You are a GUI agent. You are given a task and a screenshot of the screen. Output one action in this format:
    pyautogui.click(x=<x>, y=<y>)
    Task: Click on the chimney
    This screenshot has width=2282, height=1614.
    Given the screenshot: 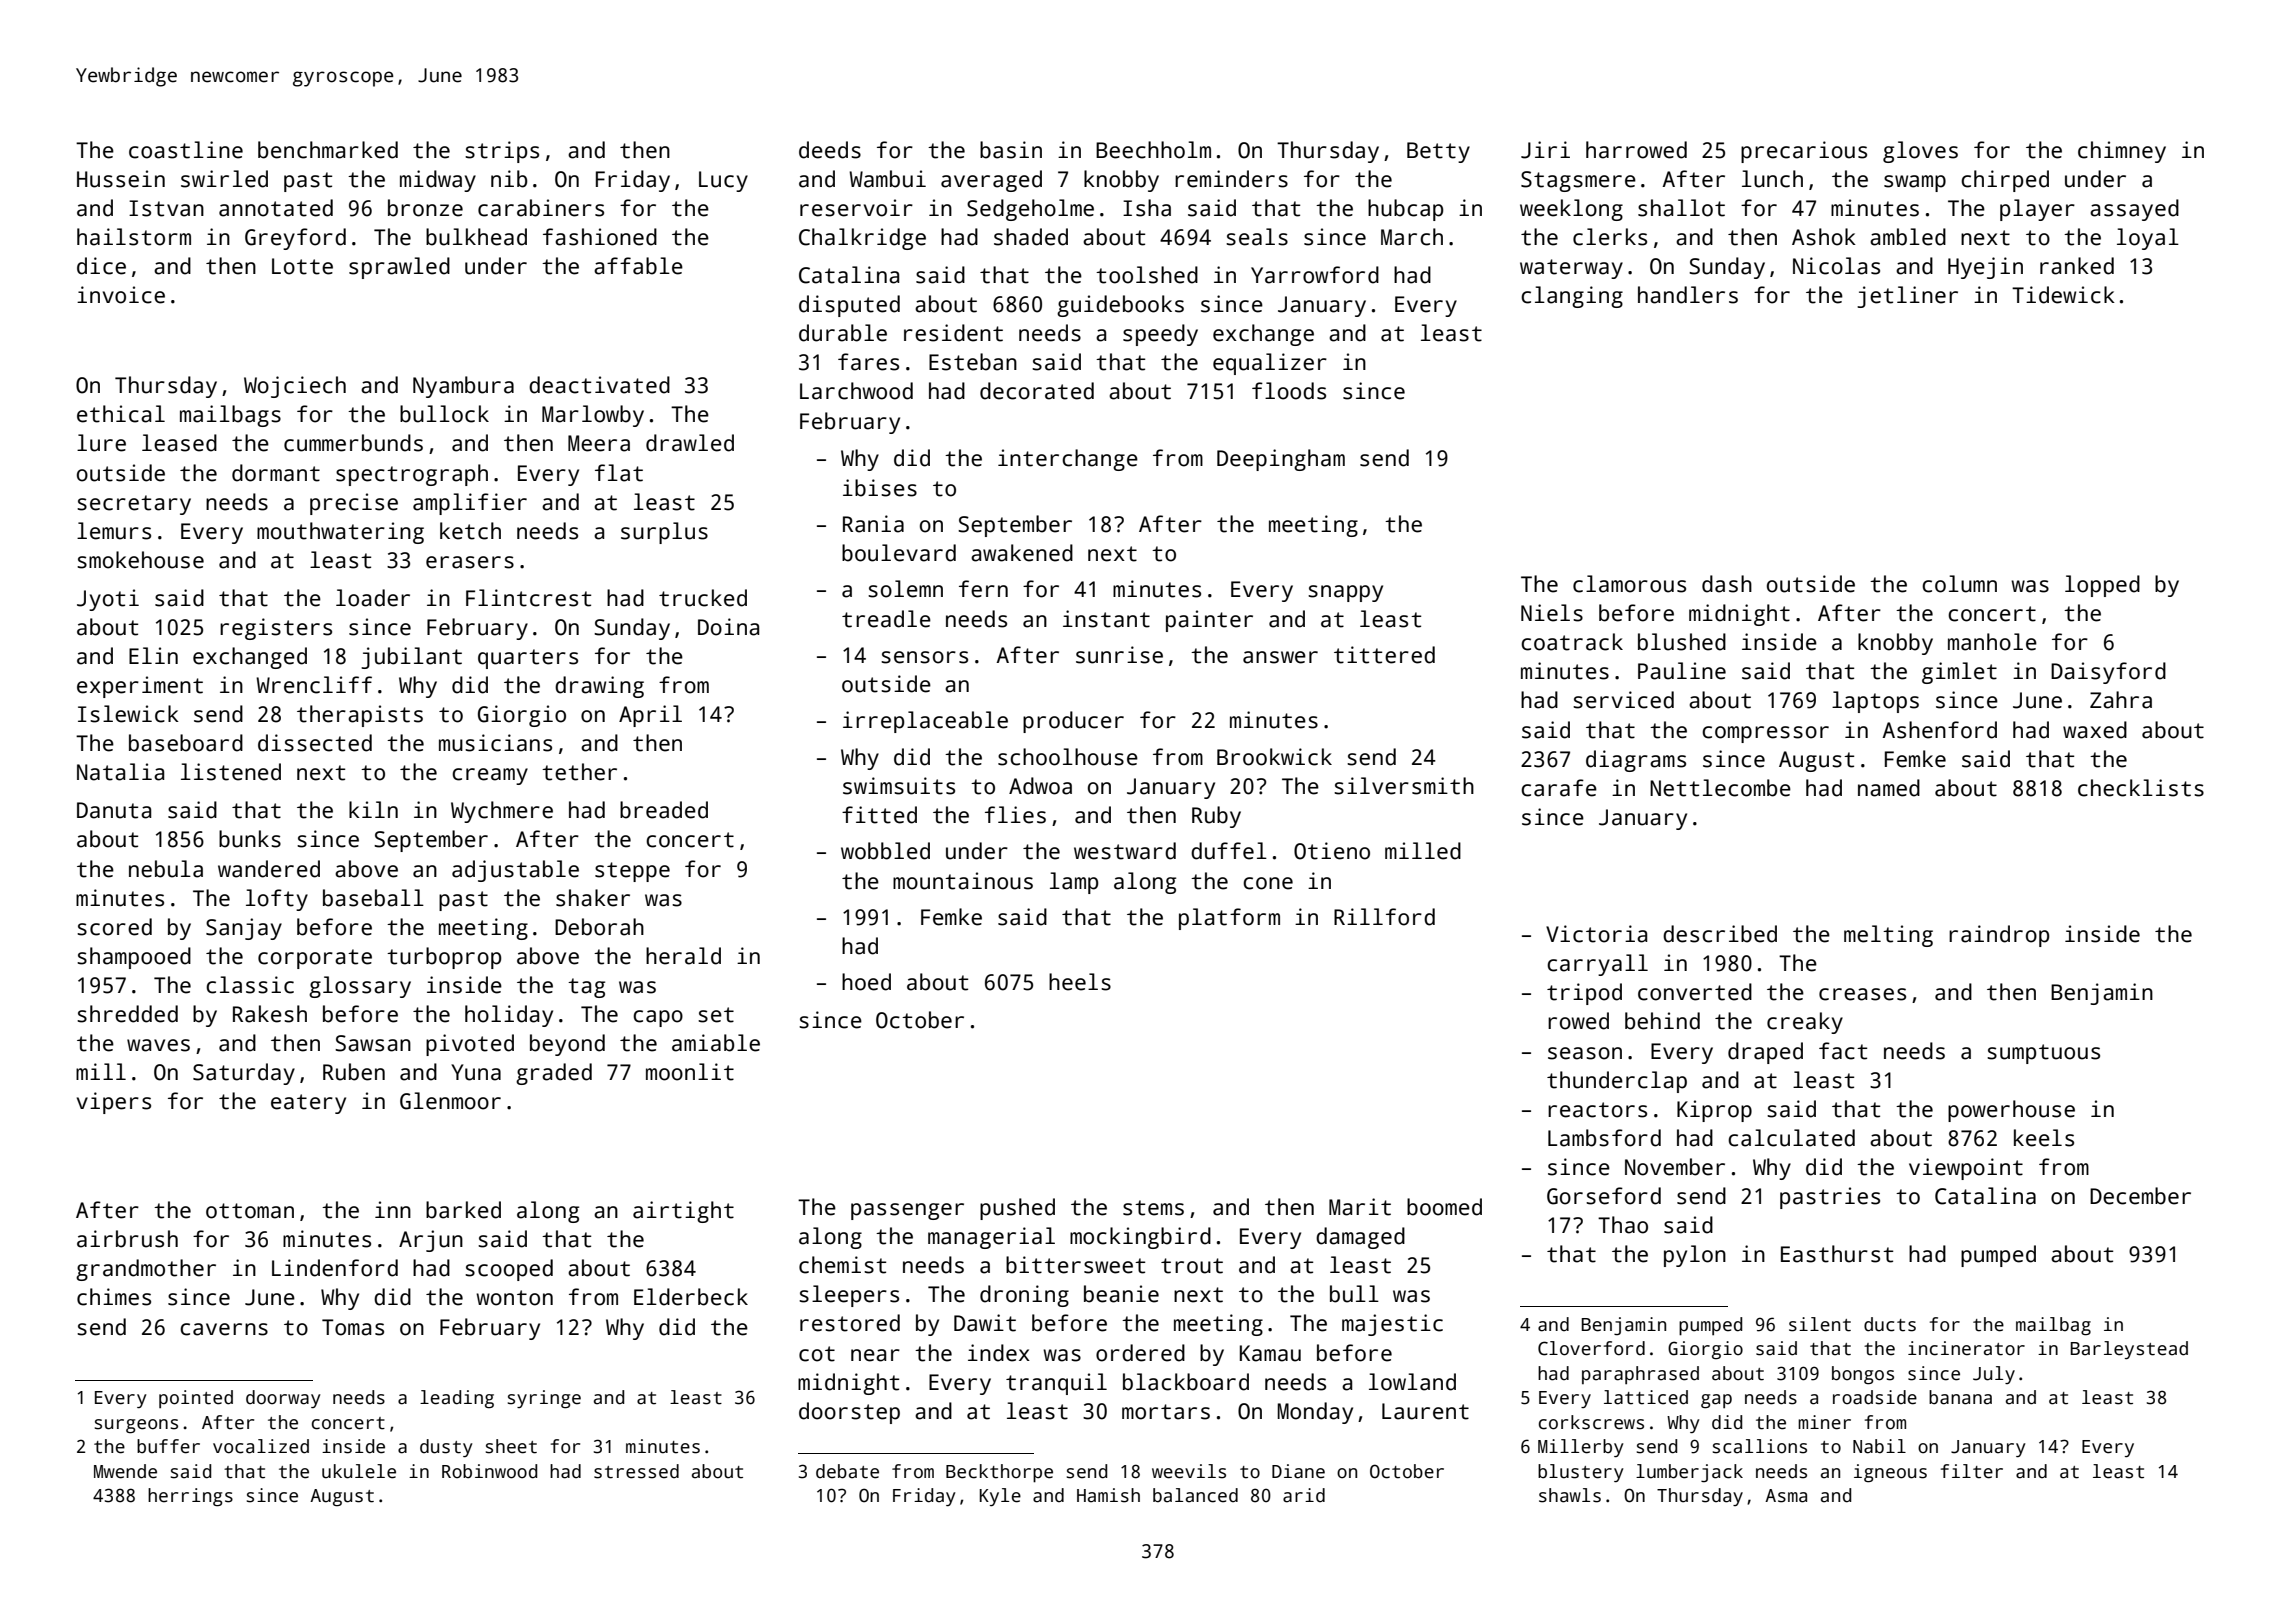 What is the action you would take?
    pyautogui.click(x=2122, y=152)
